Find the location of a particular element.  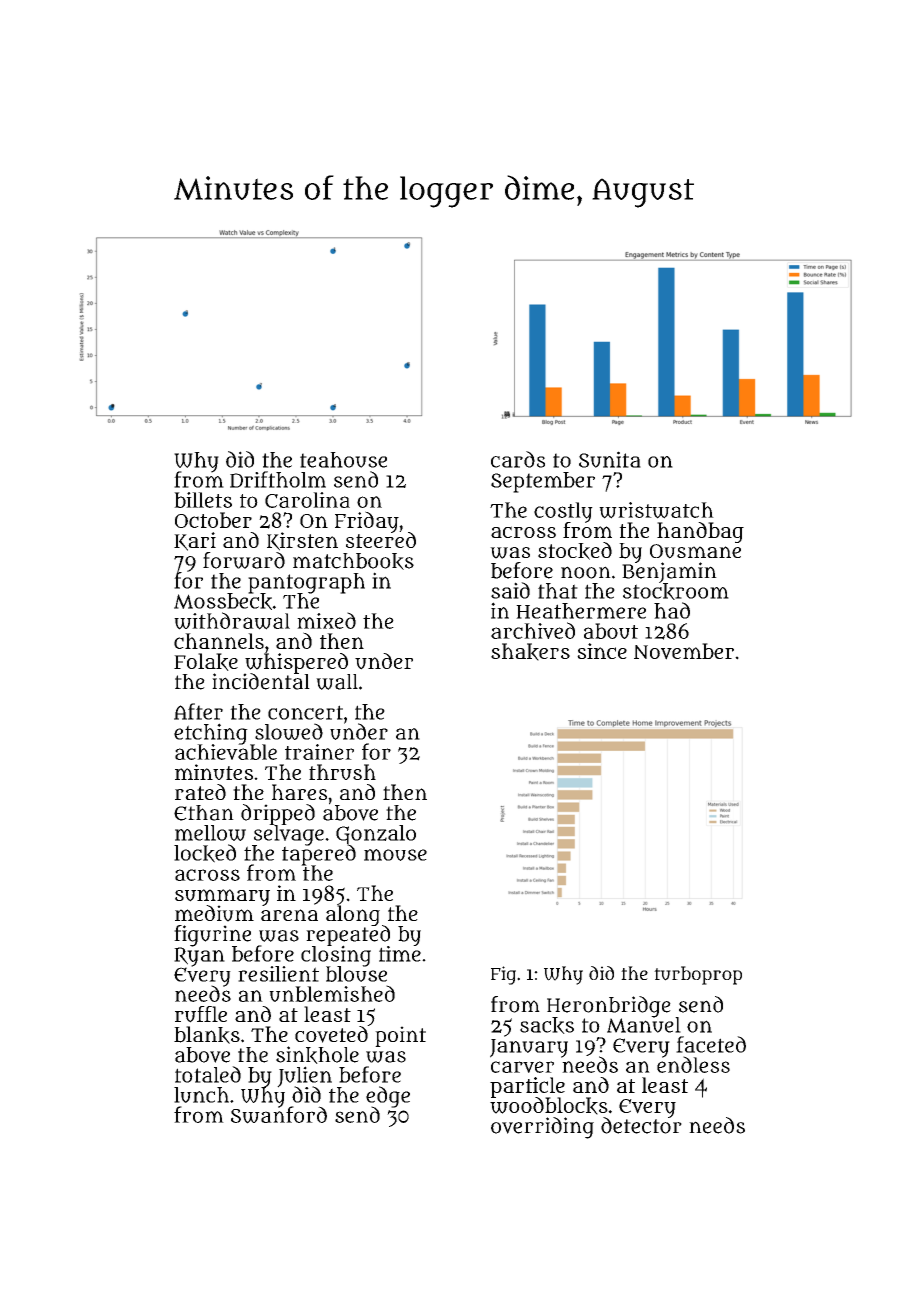

thrush is located at coordinates (342, 772).
